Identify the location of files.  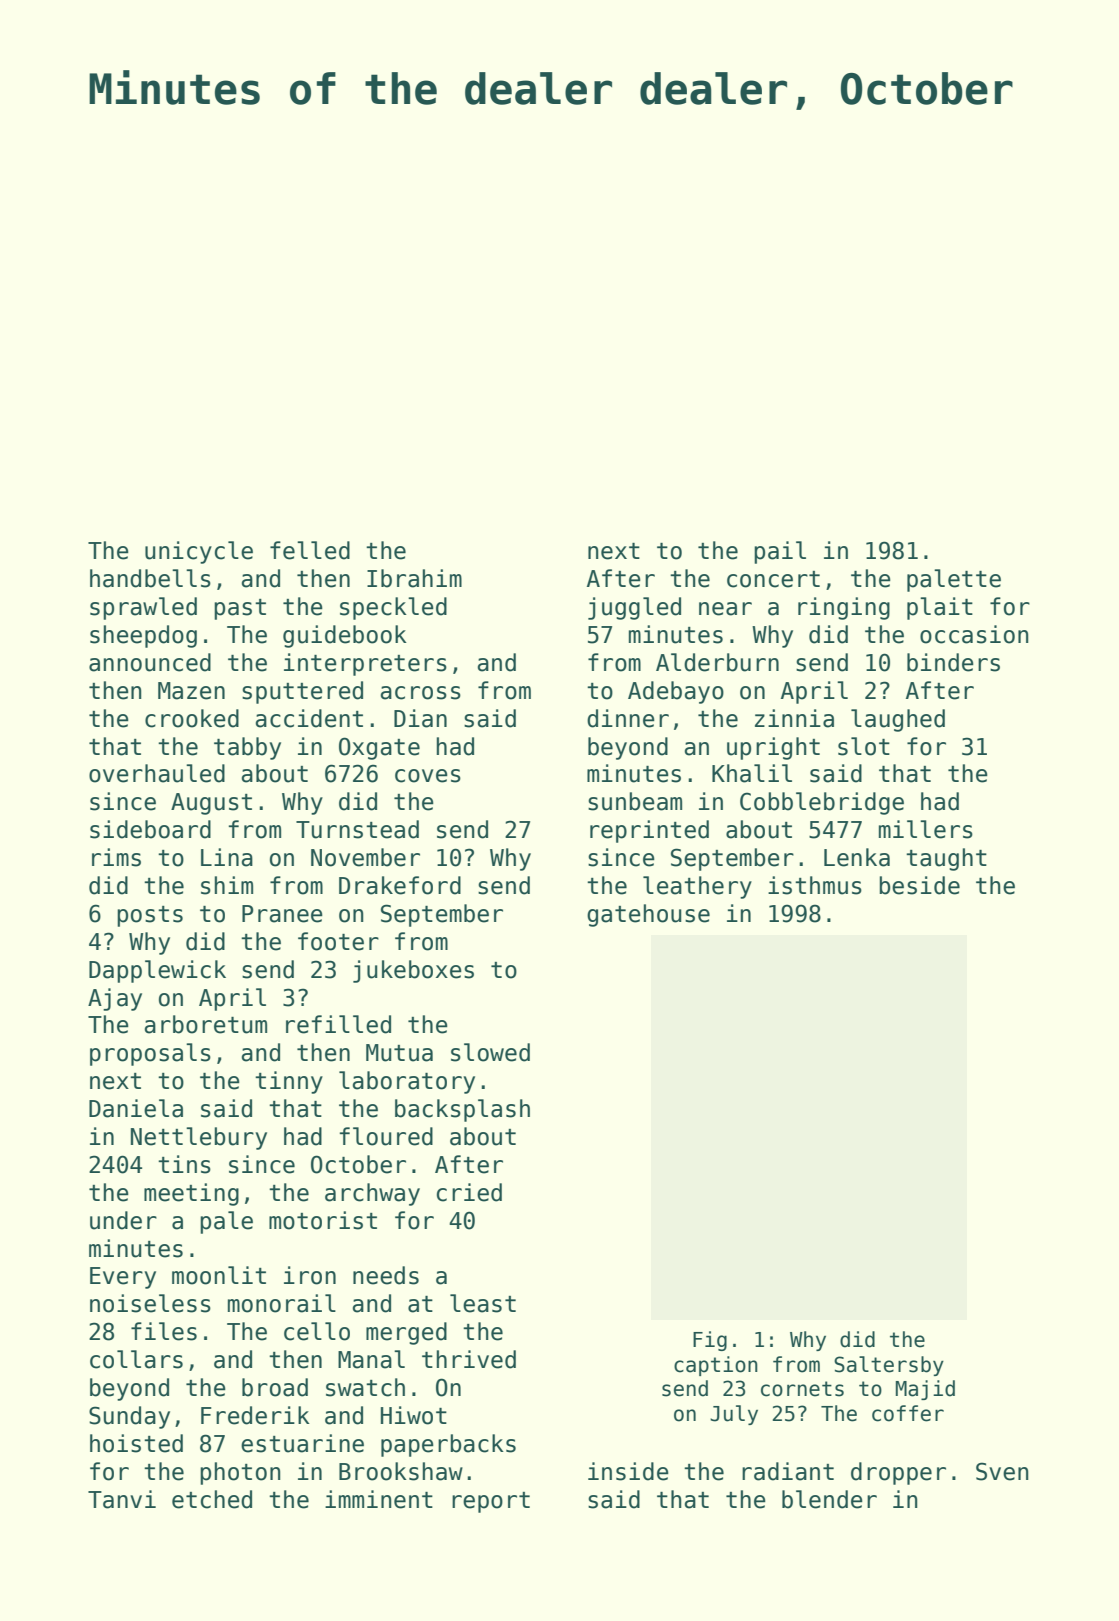
(164, 1331).
